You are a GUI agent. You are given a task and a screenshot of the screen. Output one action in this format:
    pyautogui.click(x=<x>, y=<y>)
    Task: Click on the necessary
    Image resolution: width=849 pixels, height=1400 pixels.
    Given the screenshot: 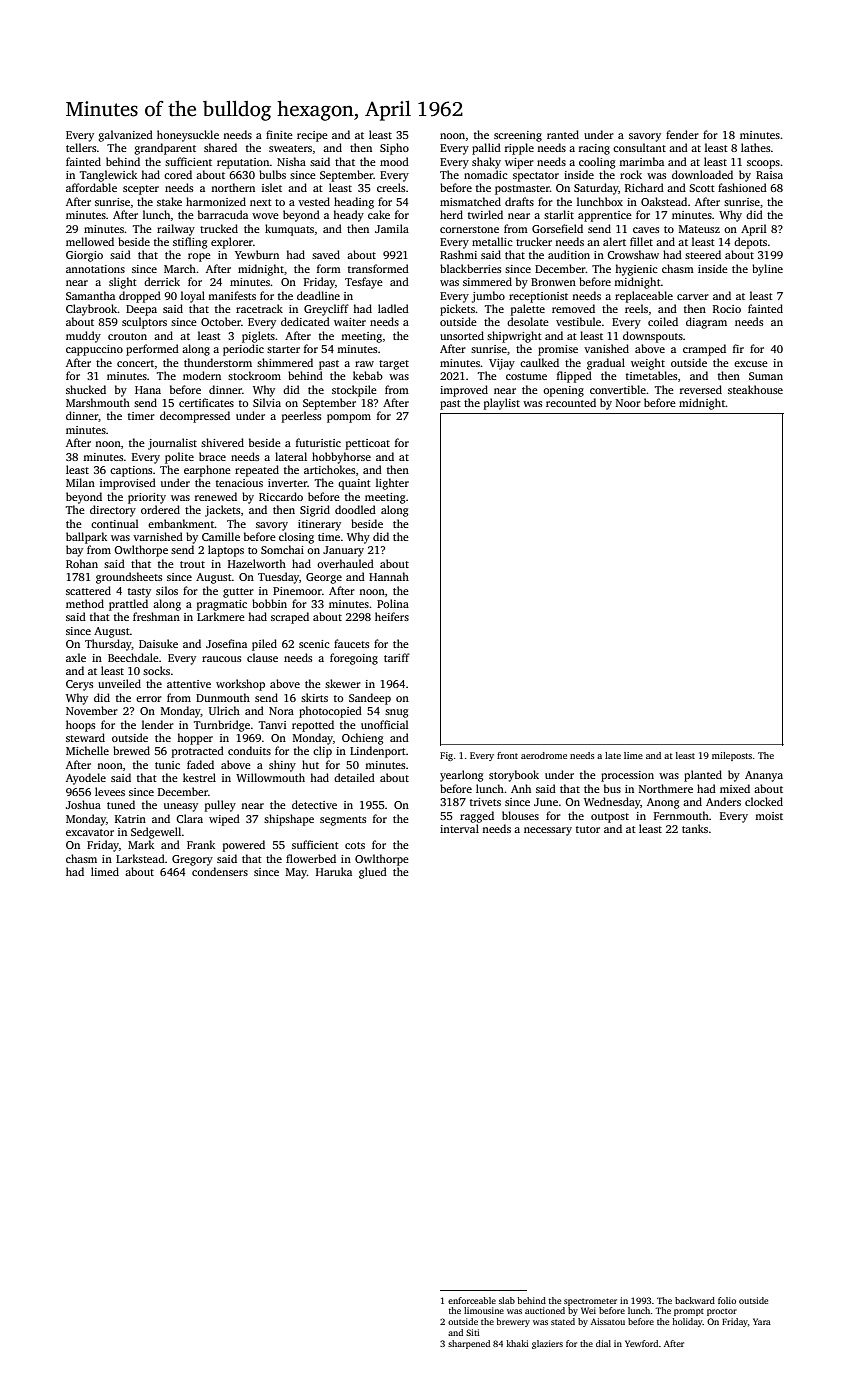 What is the action you would take?
    pyautogui.click(x=548, y=831)
